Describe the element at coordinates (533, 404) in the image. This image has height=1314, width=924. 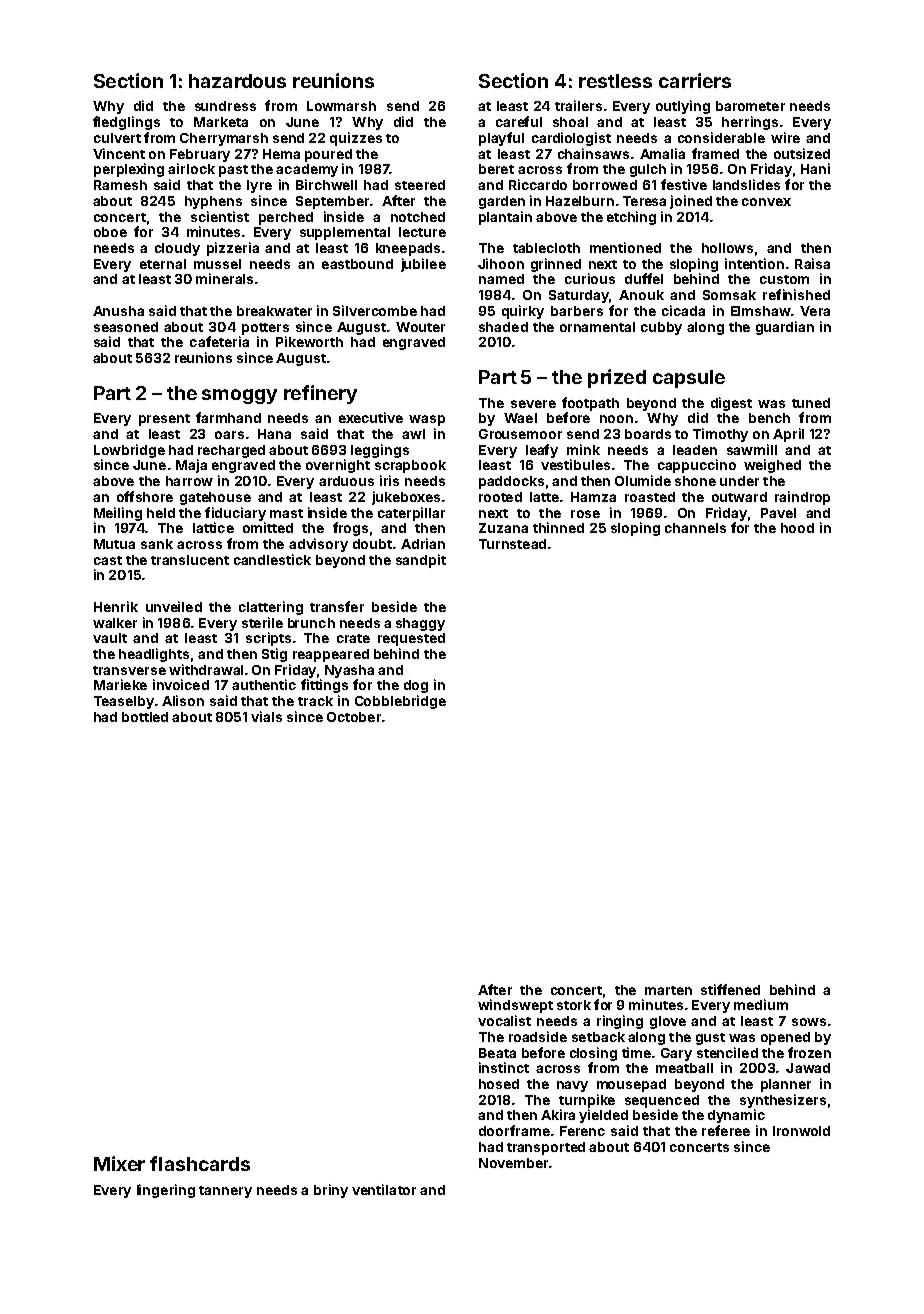
I see `severe` at that location.
